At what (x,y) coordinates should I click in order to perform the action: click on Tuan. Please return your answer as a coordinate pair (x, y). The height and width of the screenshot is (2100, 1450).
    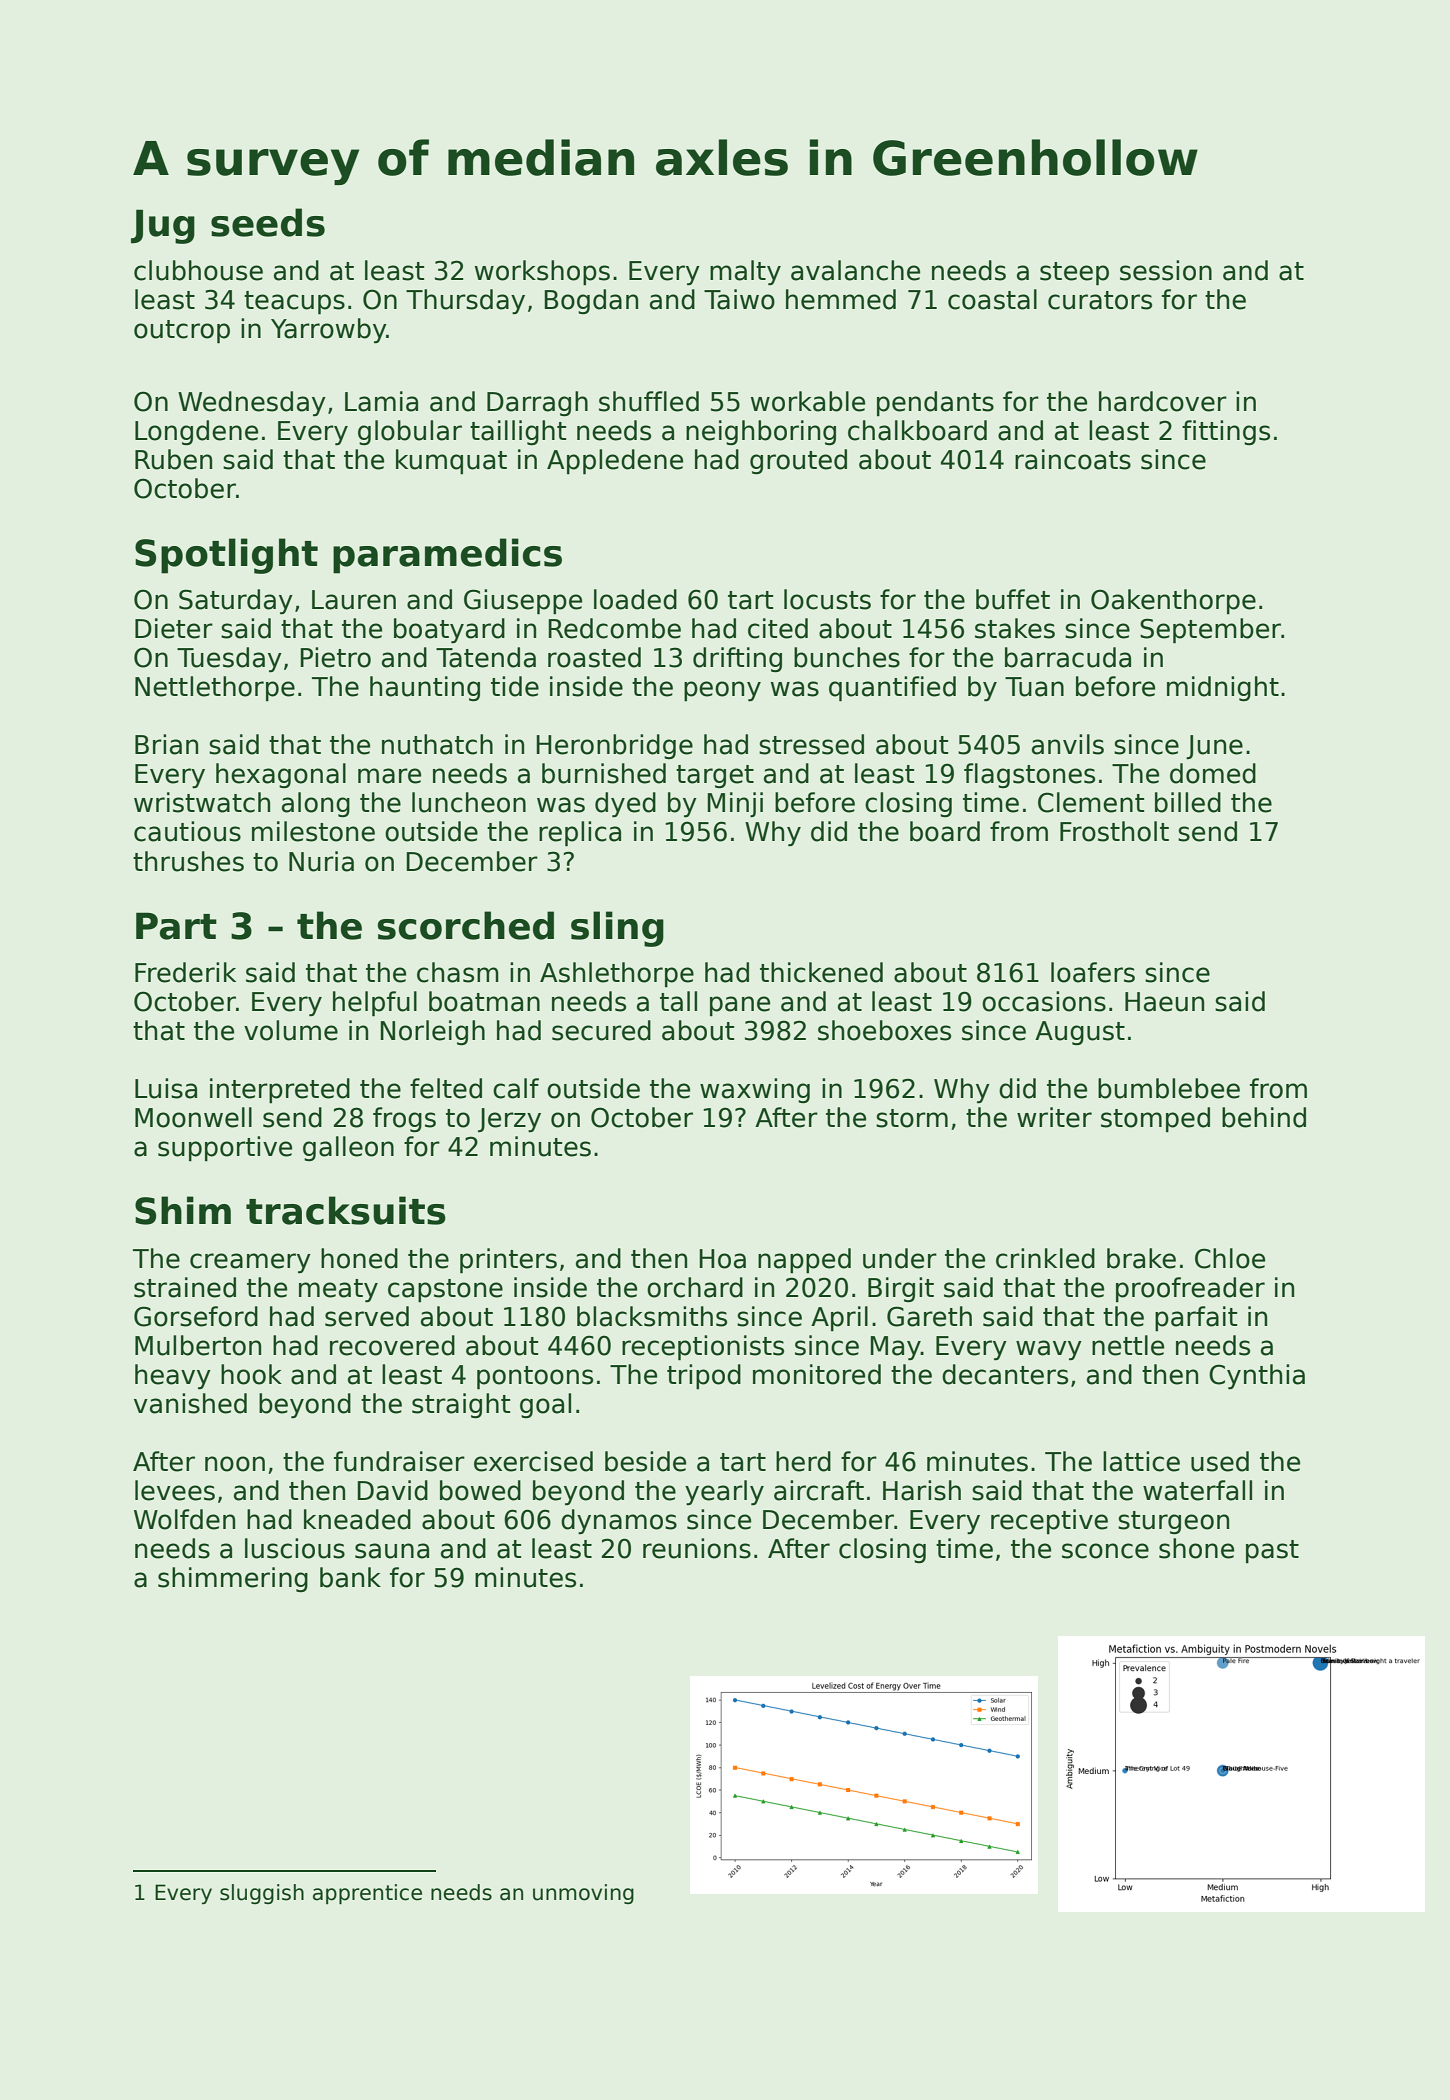
    Looking at the image, I should click on (1034, 687).
